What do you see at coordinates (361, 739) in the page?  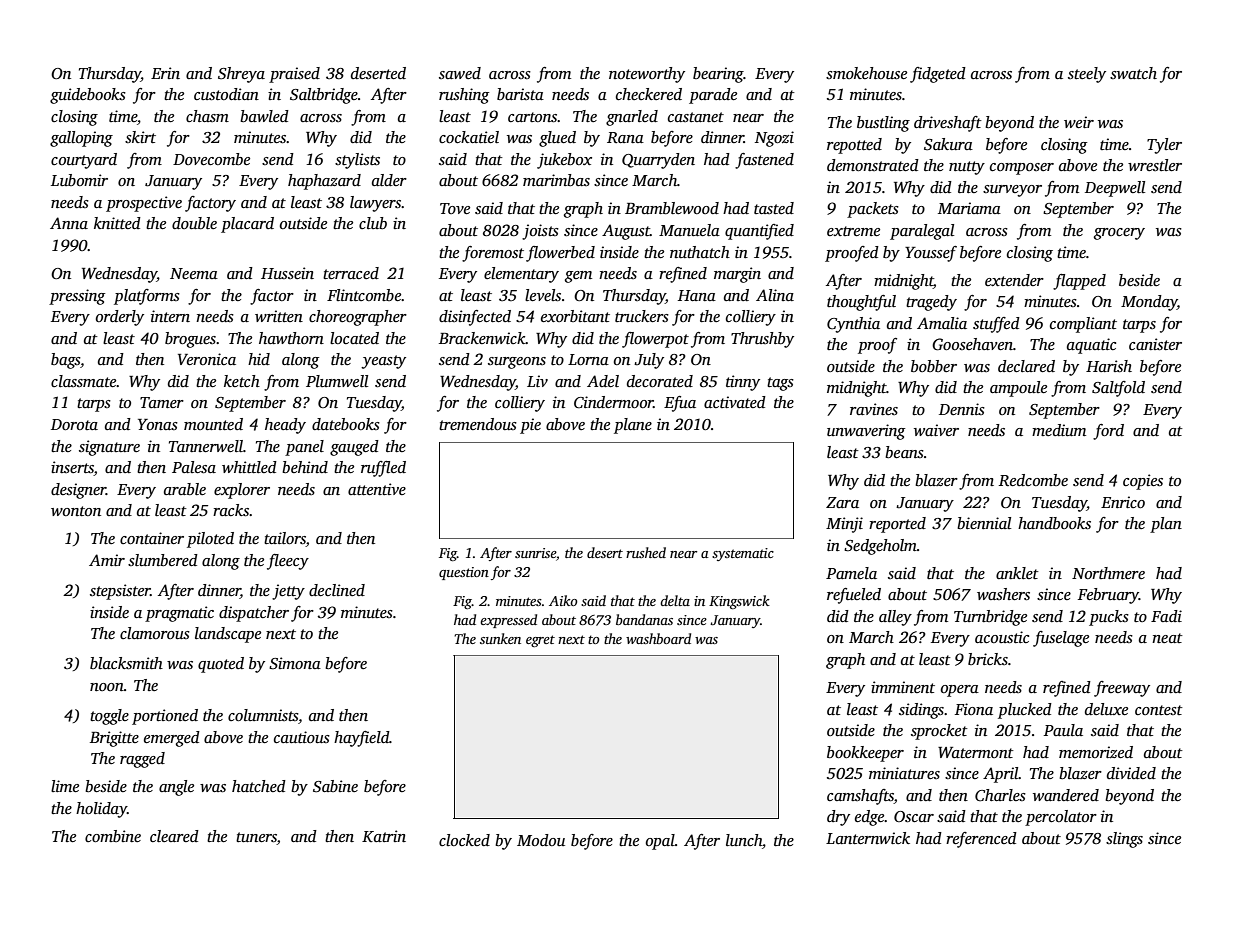 I see `hayfield` at bounding box center [361, 739].
